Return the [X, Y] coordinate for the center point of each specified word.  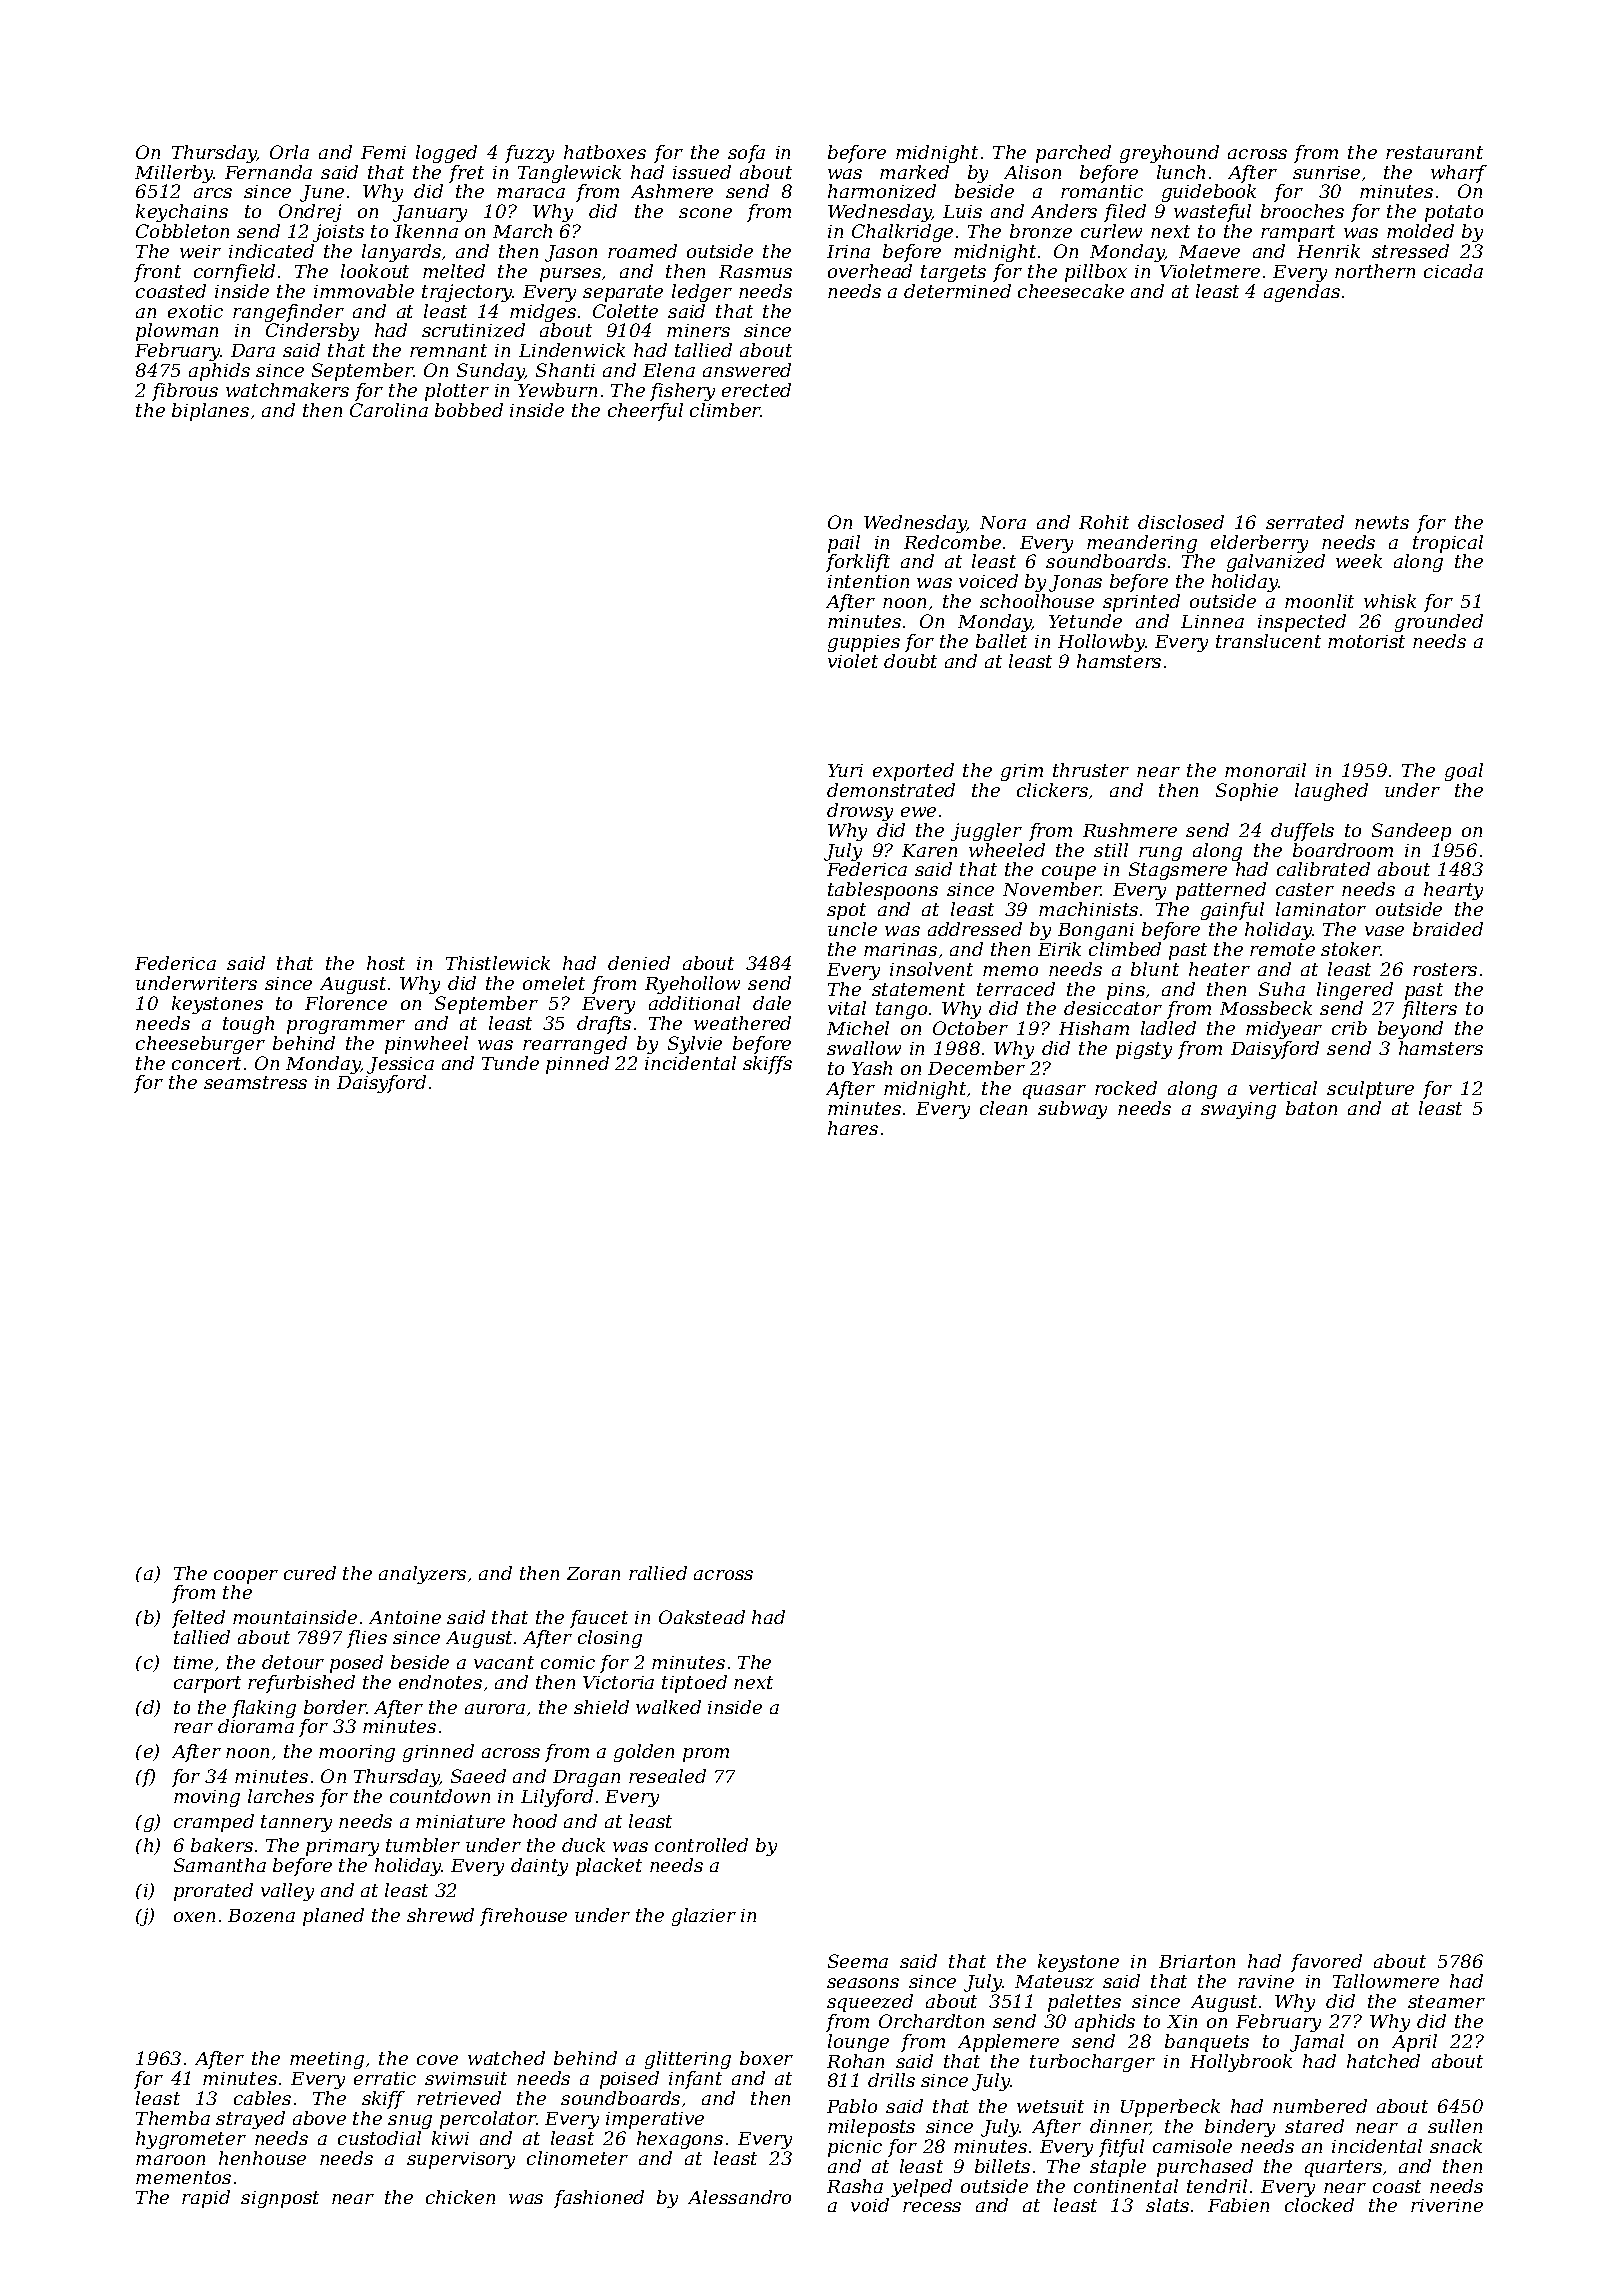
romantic [1102, 191]
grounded [1439, 623]
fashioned [599, 2199]
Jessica [400, 1065]
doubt [910, 661]
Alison [1032, 172]
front [157, 273]
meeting [327, 2060]
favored [1326, 1963]
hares [853, 1128]
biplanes [210, 412]
